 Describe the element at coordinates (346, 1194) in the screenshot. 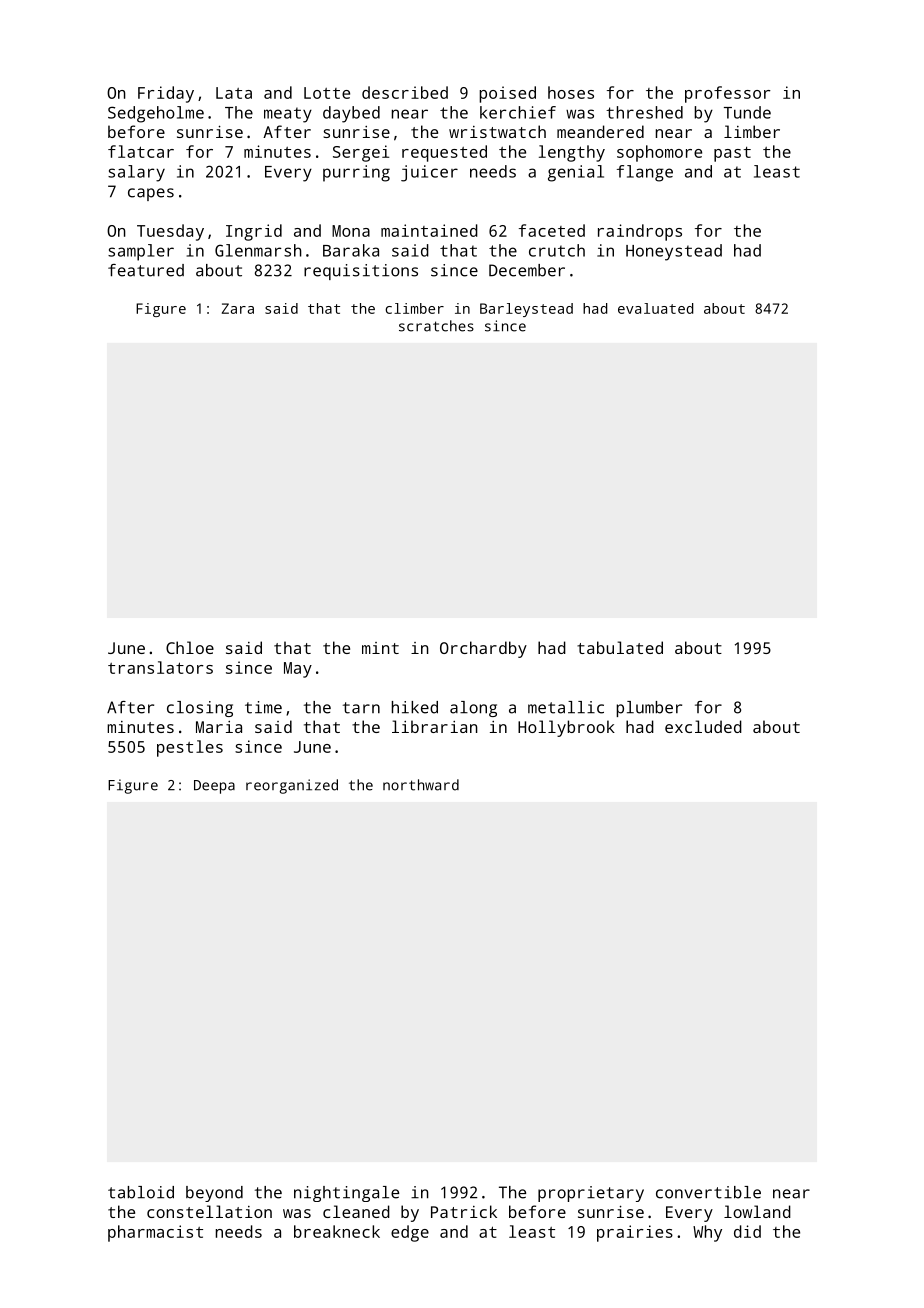

I see `nightingale` at that location.
